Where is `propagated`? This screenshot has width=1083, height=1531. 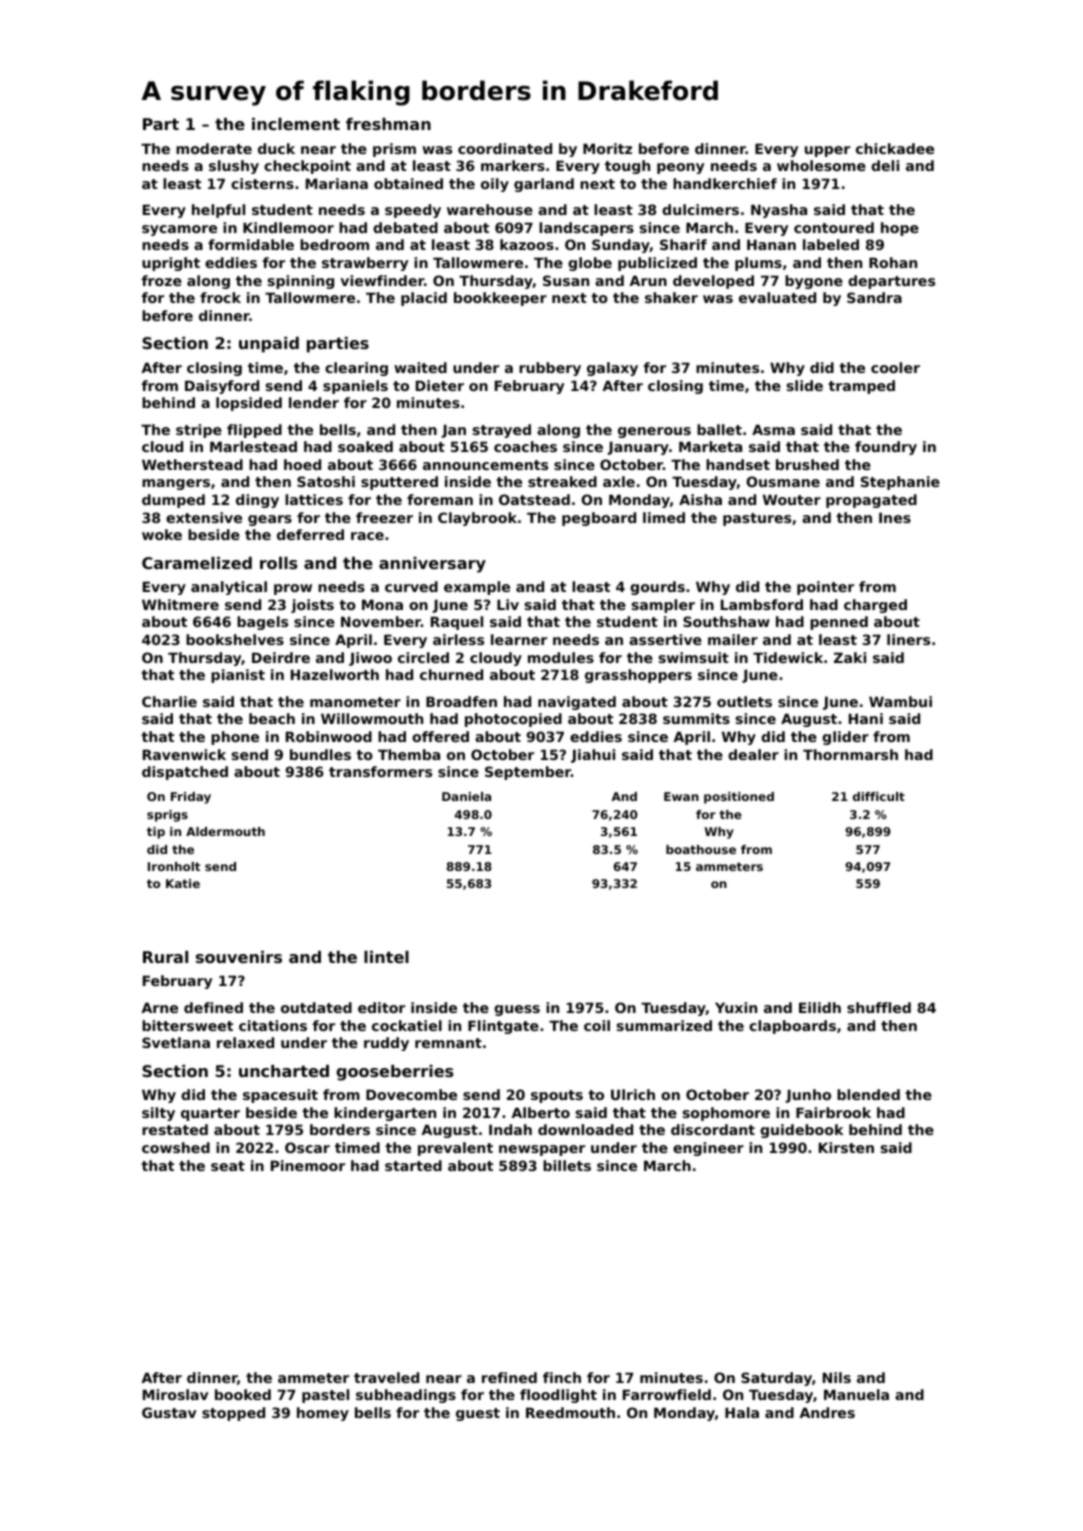
propagated is located at coordinates (871, 501).
